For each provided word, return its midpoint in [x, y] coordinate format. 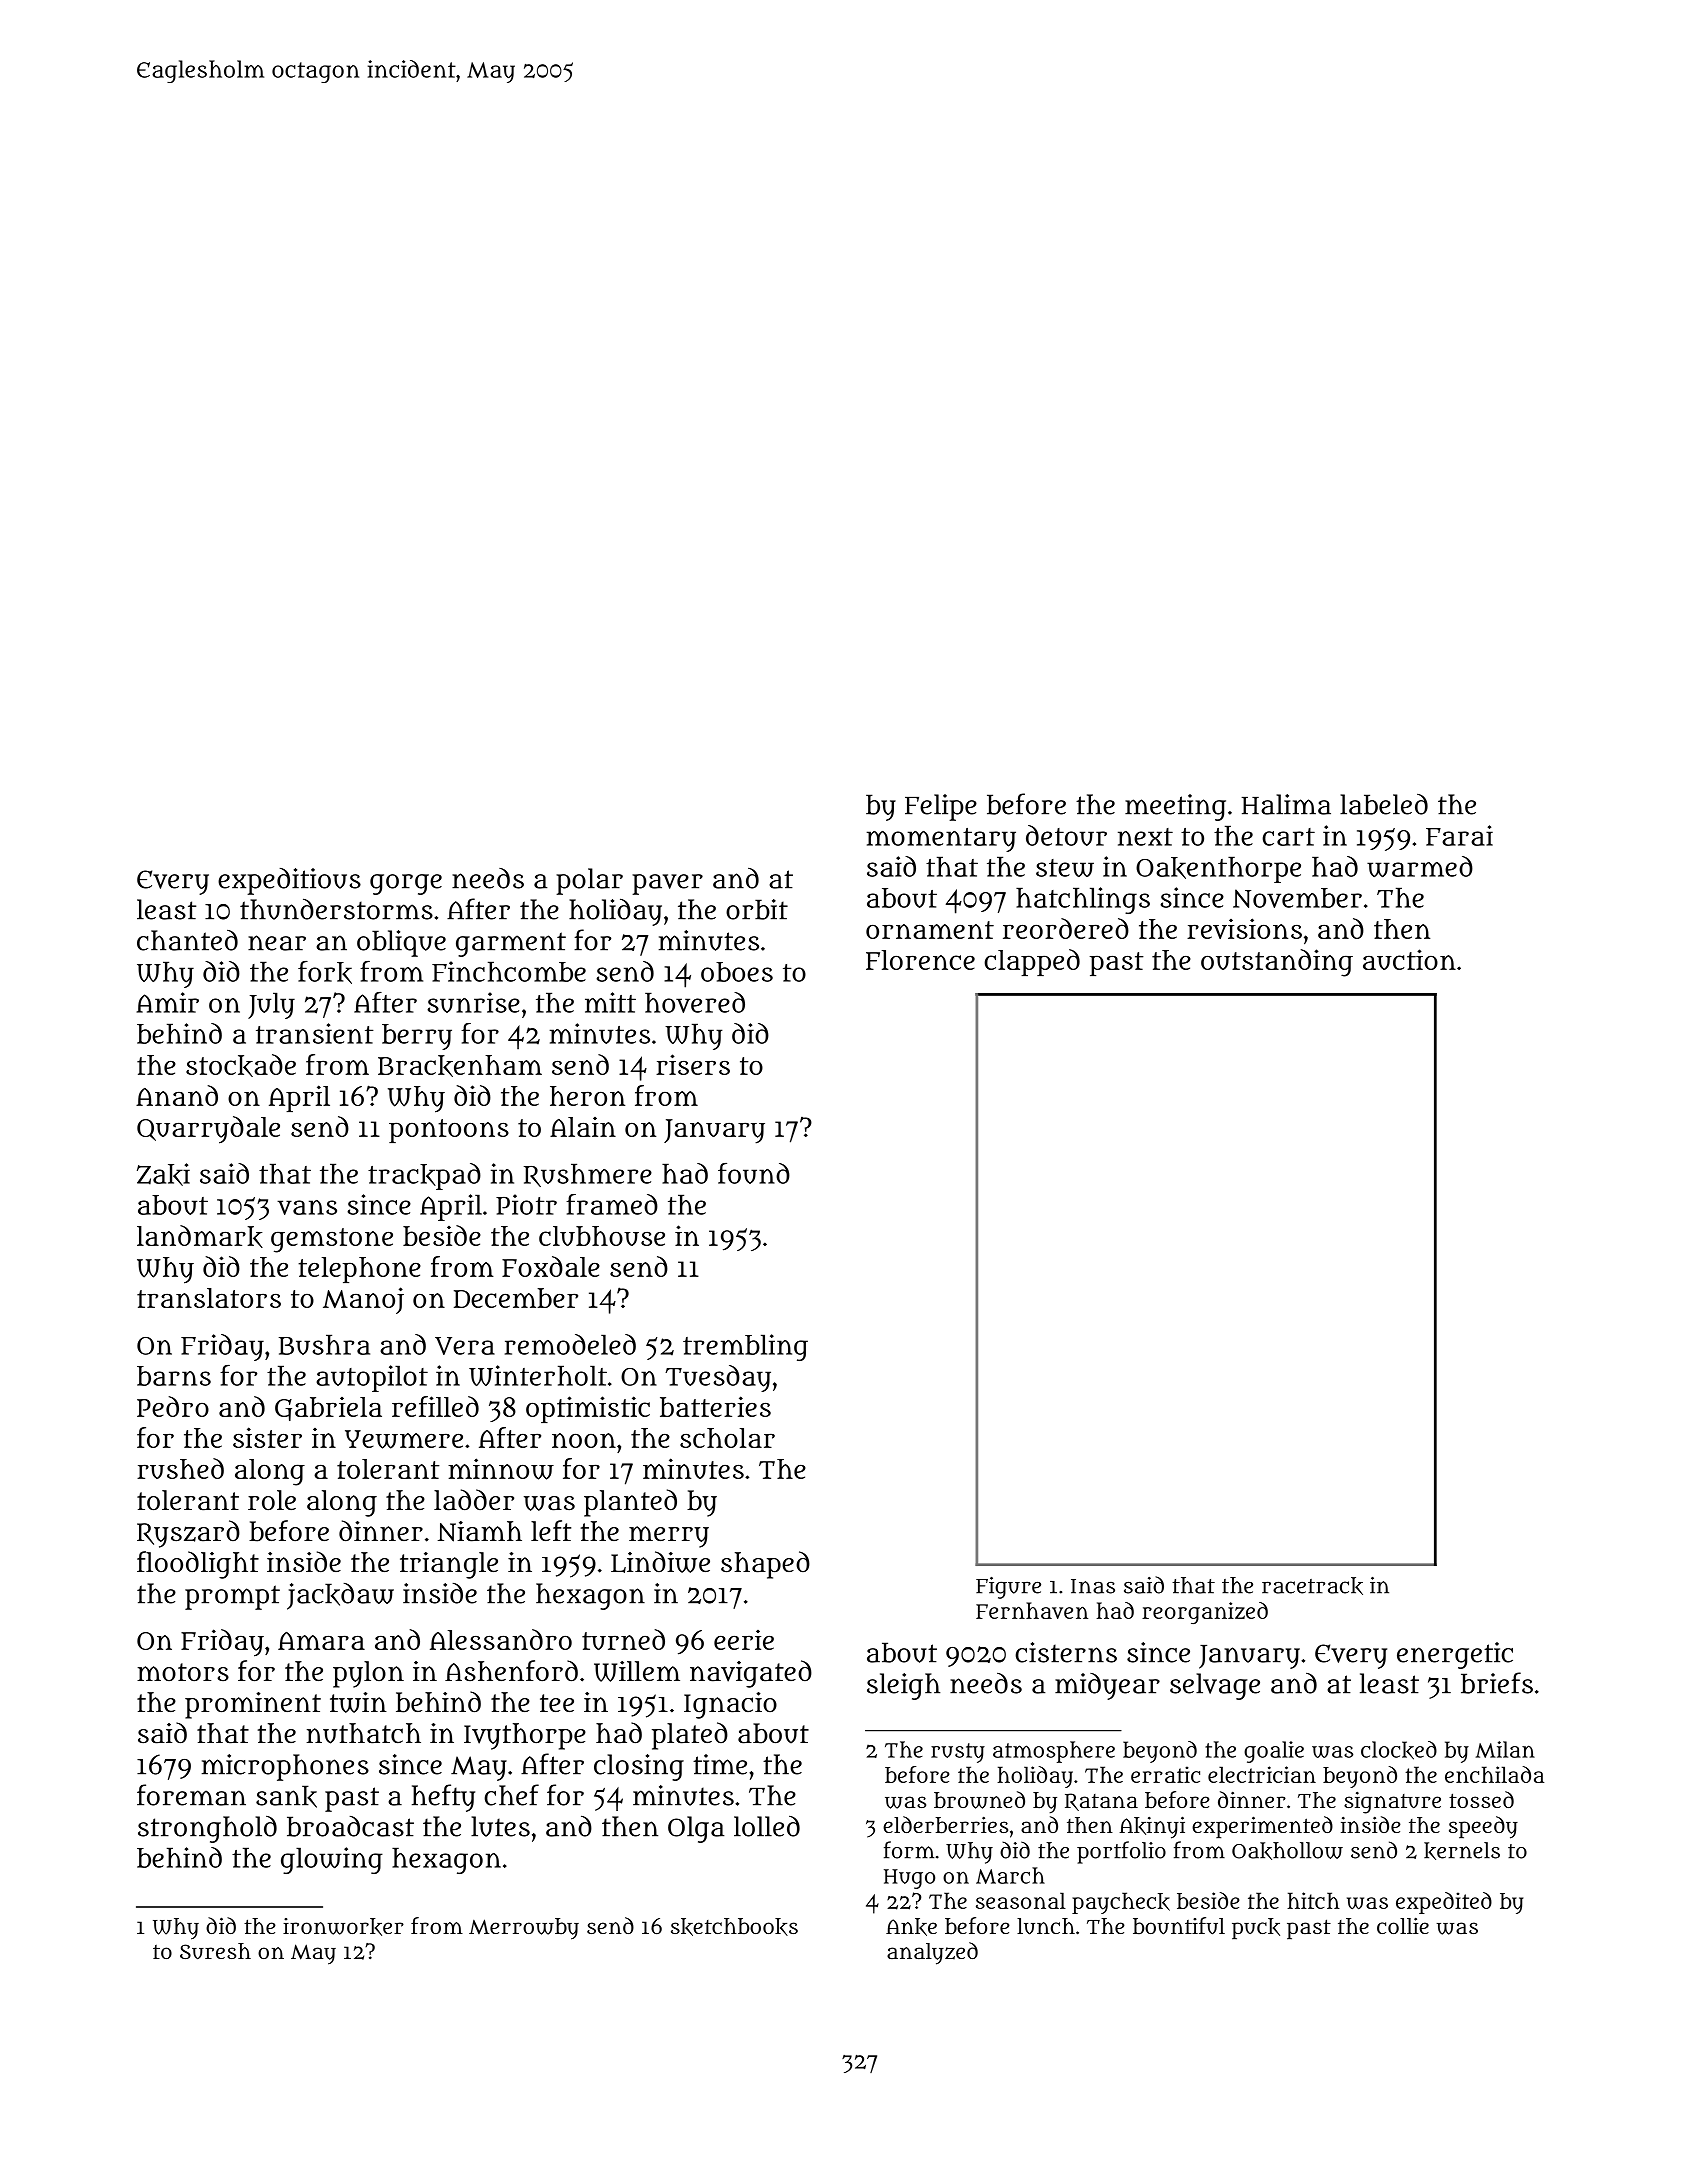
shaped [765, 1565]
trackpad [424, 1176]
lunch [1046, 1926]
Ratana [1101, 1802]
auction [1409, 959]
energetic [1455, 1655]
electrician [1262, 1774]
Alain [583, 1127]
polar [589, 881]
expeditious [289, 881]
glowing [332, 1860]
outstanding [1277, 963]
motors [183, 1672]
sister [267, 1437]
